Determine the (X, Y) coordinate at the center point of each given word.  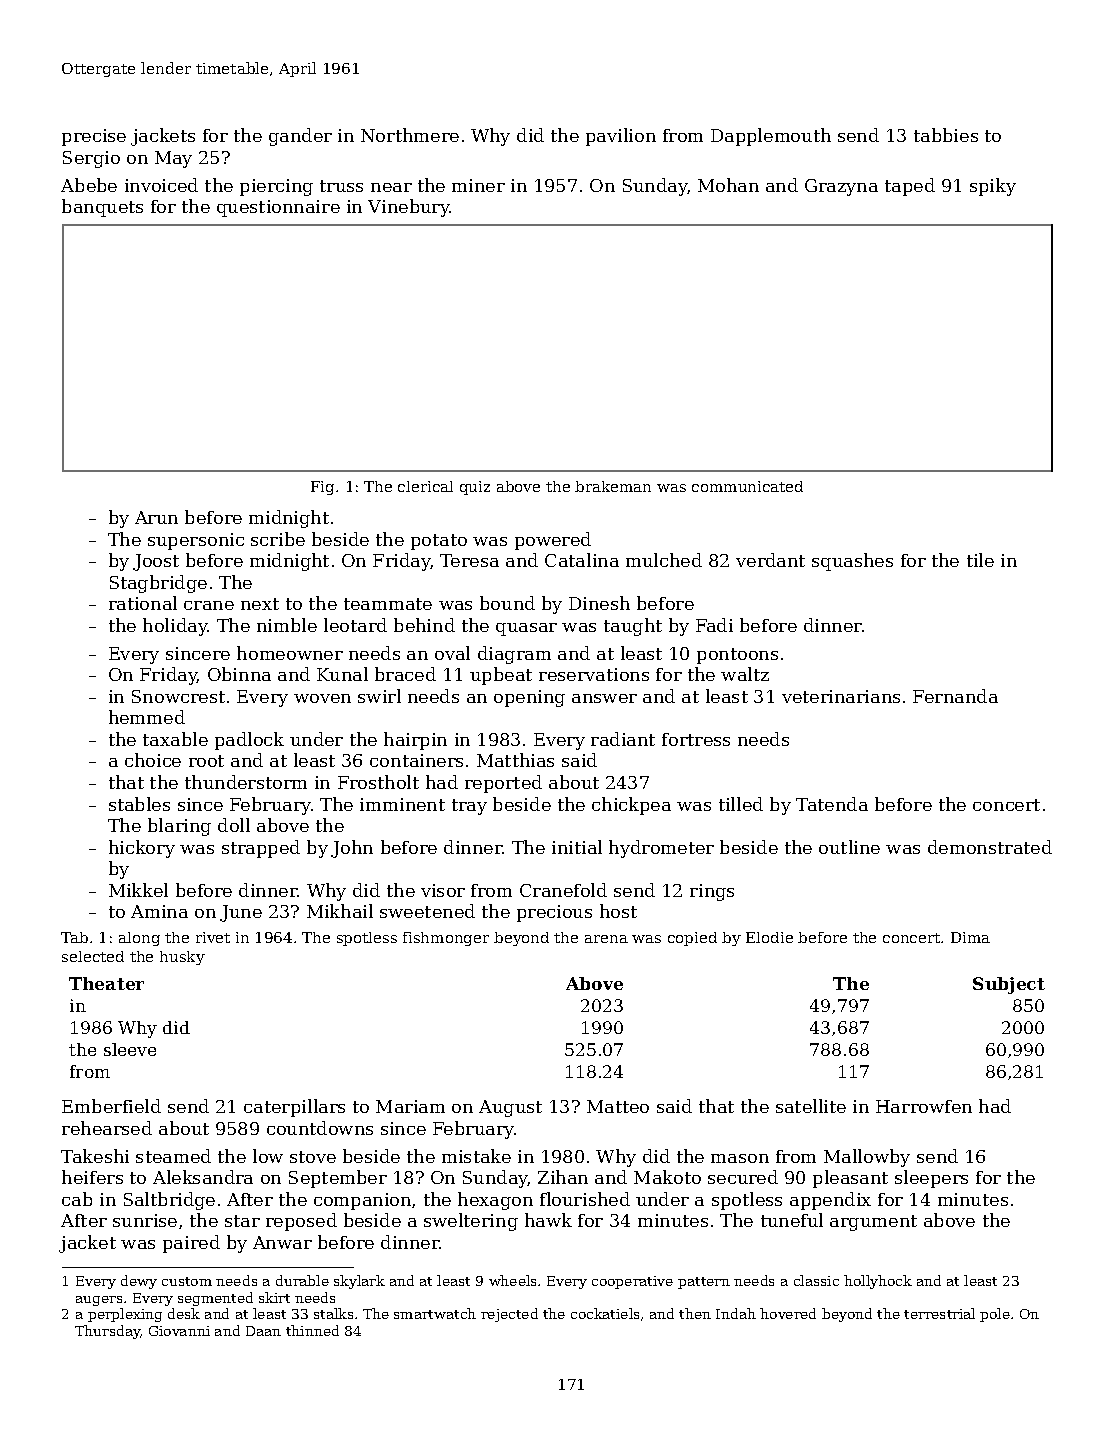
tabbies (946, 135)
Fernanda (955, 696)
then (695, 1313)
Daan (263, 1331)
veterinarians (841, 696)
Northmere (410, 135)
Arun (156, 517)
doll (234, 825)
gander (300, 137)
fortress (696, 739)
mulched (664, 560)
